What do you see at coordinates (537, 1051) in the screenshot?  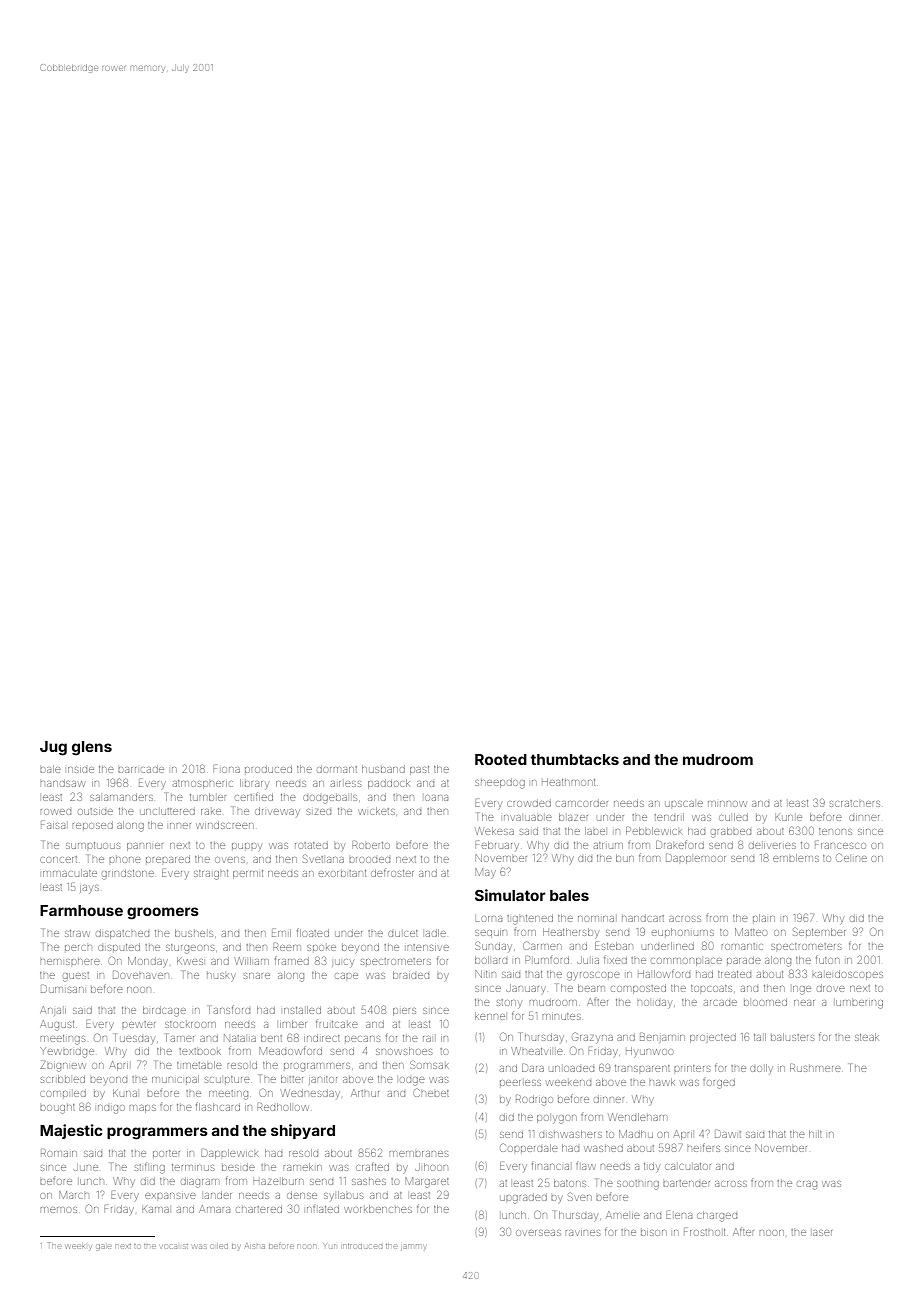 I see `Wheatville` at bounding box center [537, 1051].
